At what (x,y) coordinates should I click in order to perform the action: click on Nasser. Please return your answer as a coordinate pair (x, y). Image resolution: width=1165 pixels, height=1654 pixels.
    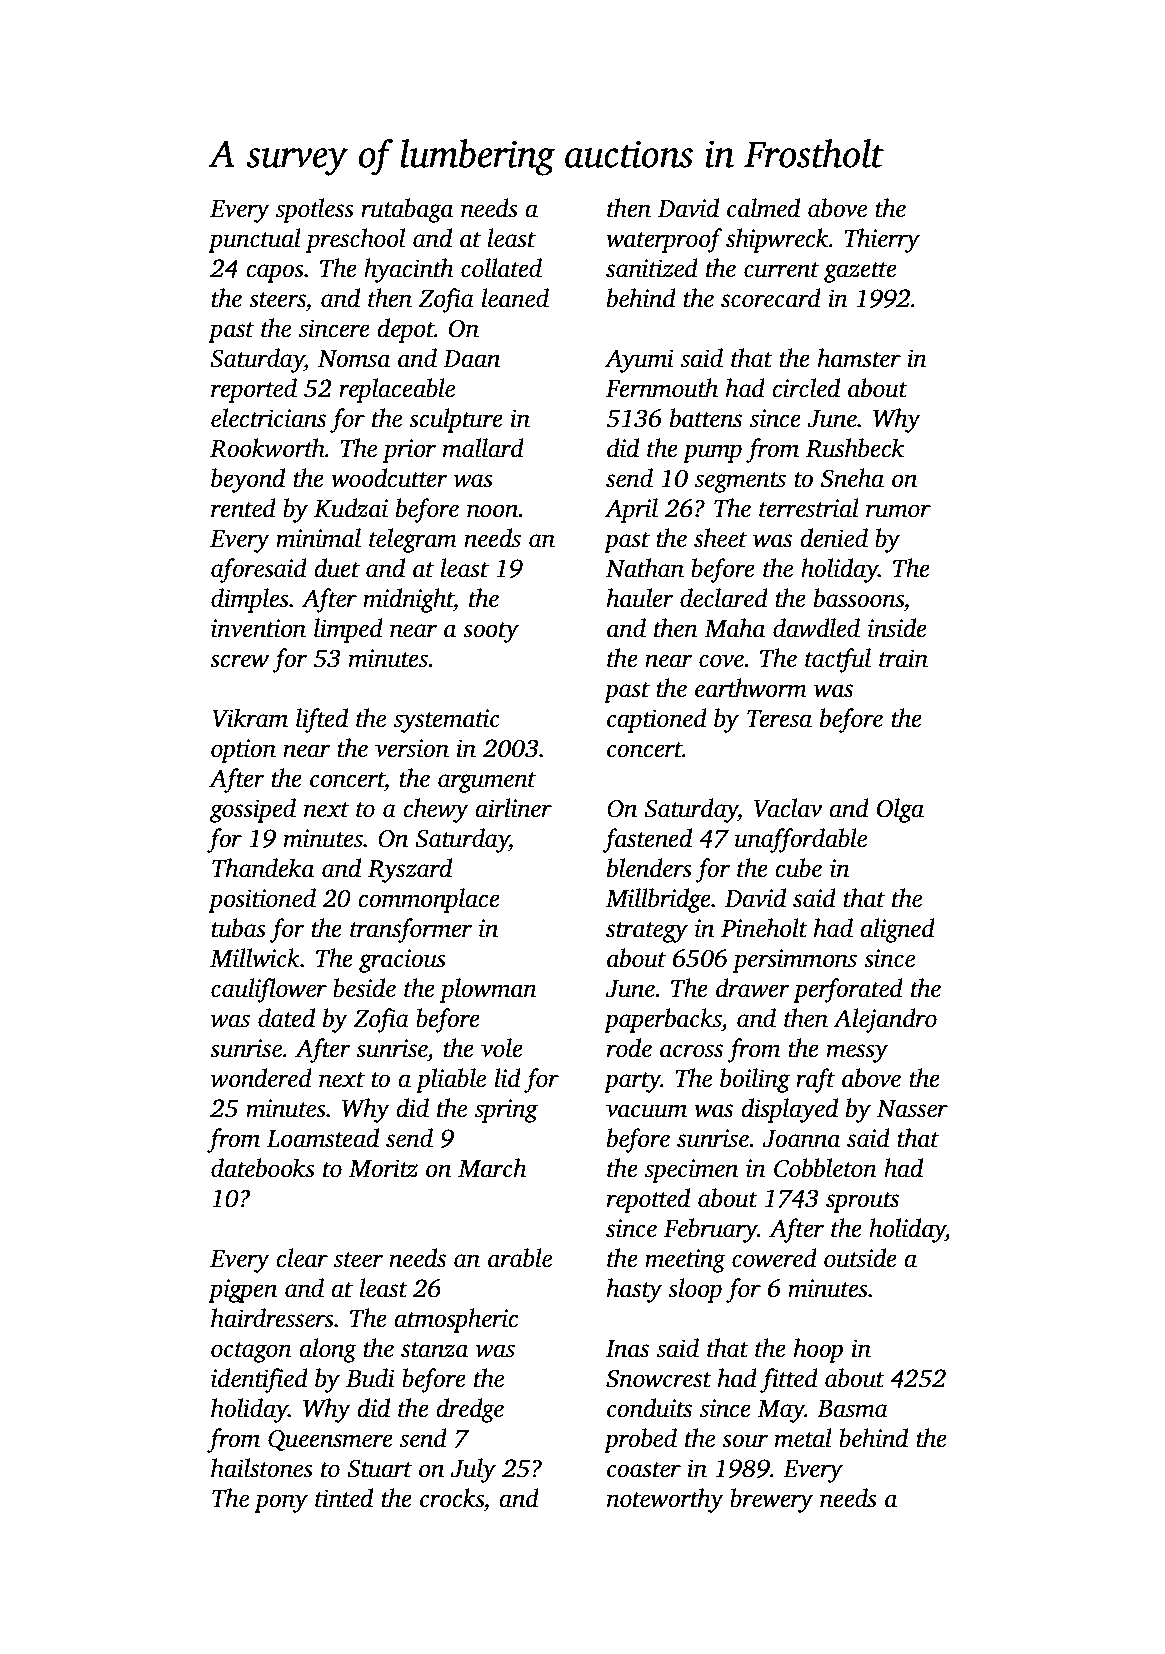
    Looking at the image, I should click on (912, 1109).
